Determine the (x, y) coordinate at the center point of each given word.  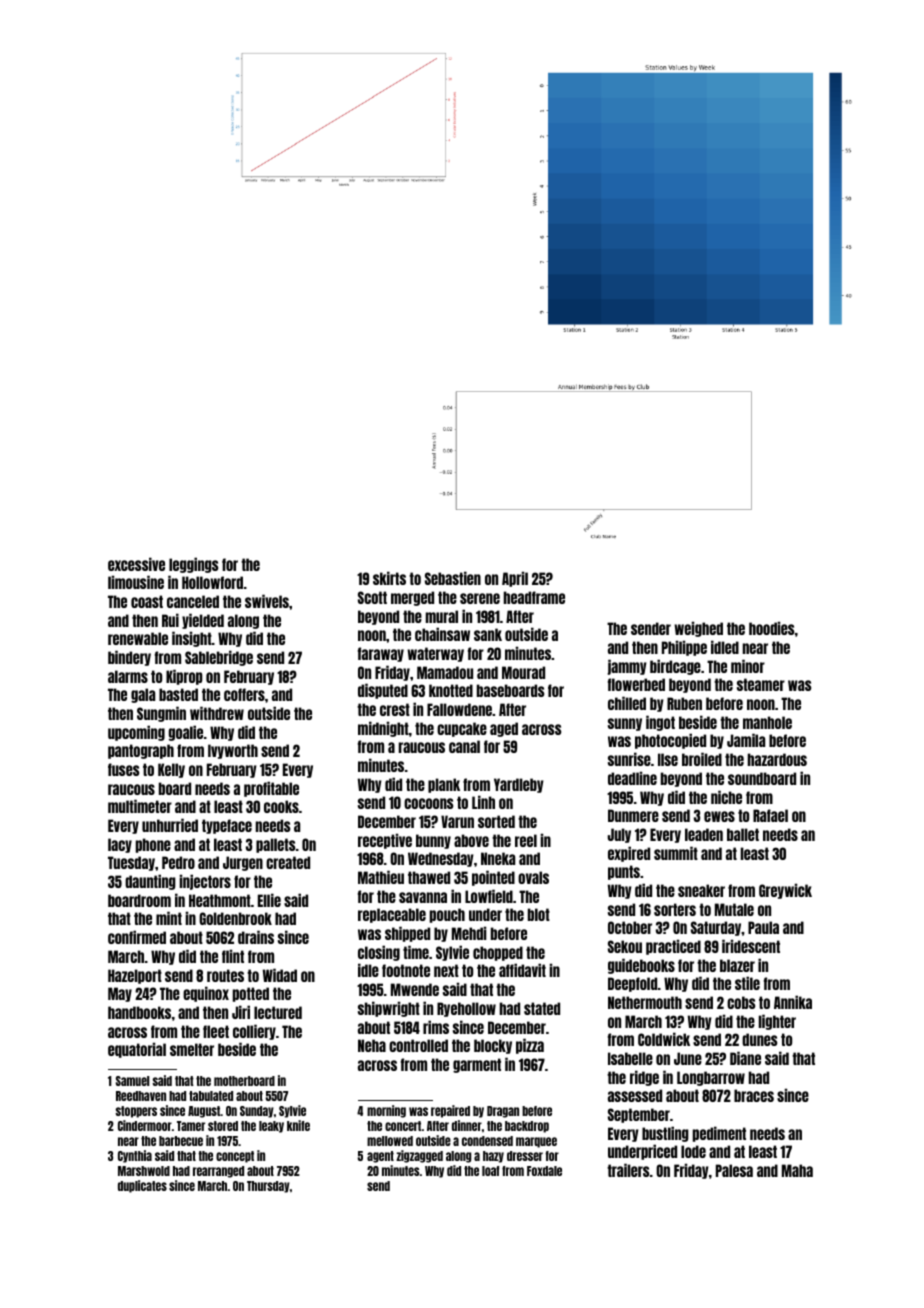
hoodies (771, 628)
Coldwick (664, 1039)
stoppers (136, 1112)
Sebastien (453, 578)
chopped (498, 953)
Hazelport (135, 976)
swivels (267, 601)
